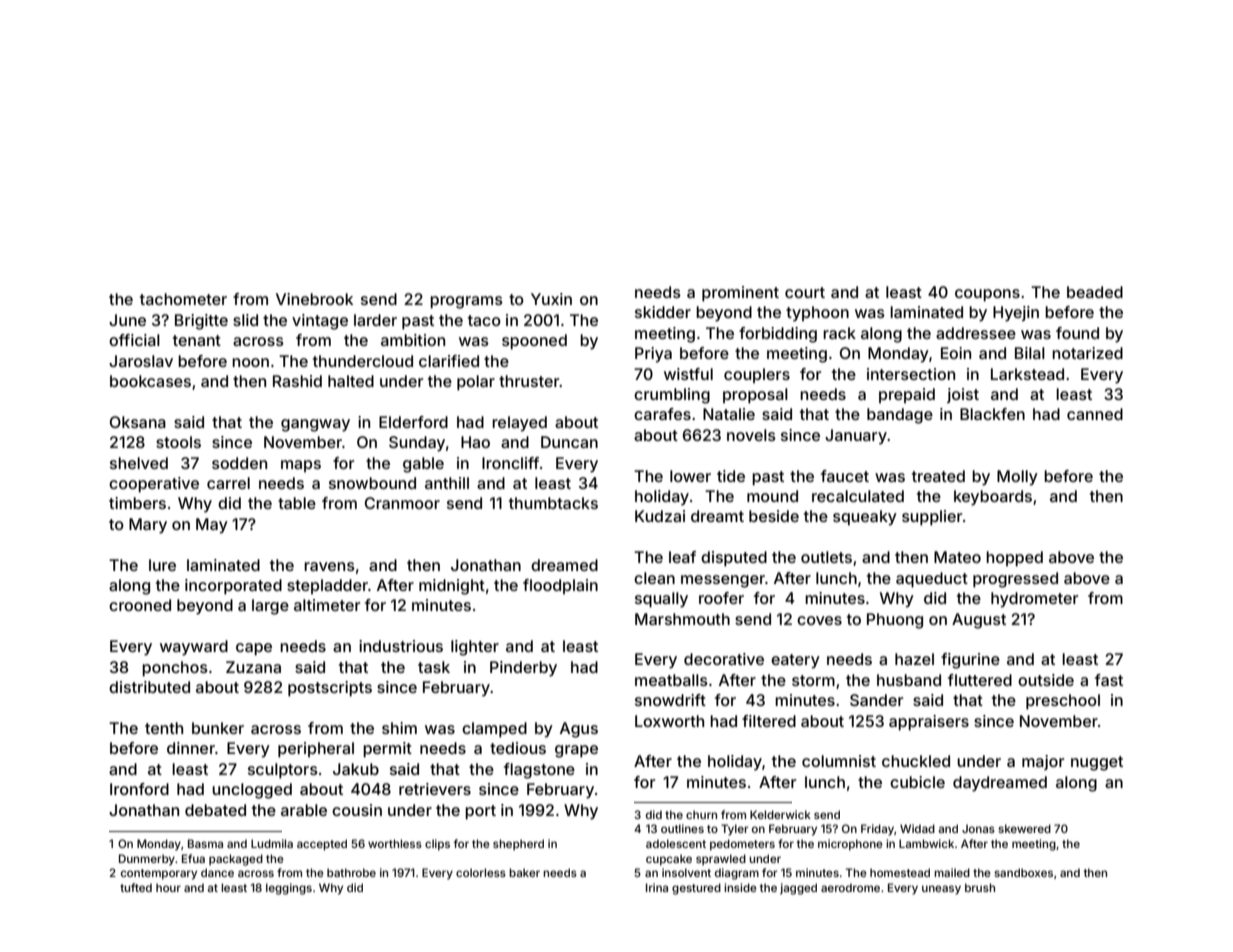 This screenshot has height=952, width=1233. What do you see at coordinates (480, 812) in the screenshot?
I see `port` at bounding box center [480, 812].
